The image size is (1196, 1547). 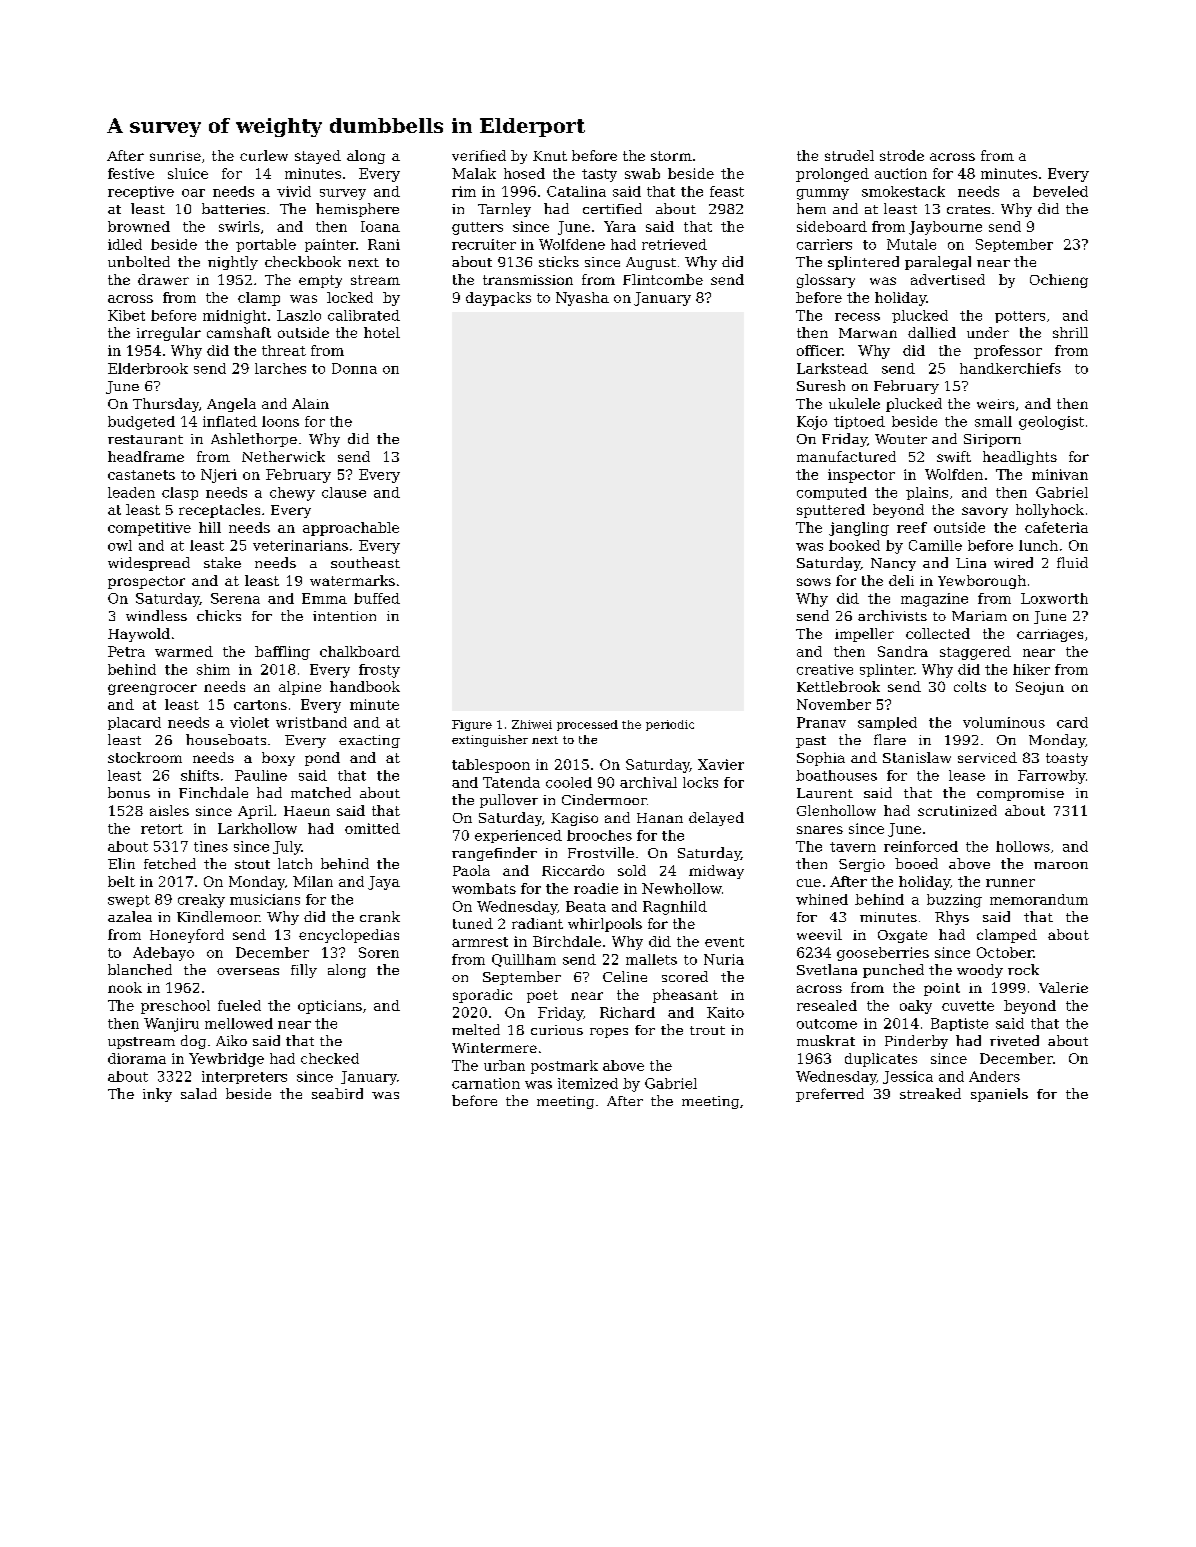 What do you see at coordinates (902, 155) in the screenshot?
I see `strode` at bounding box center [902, 155].
